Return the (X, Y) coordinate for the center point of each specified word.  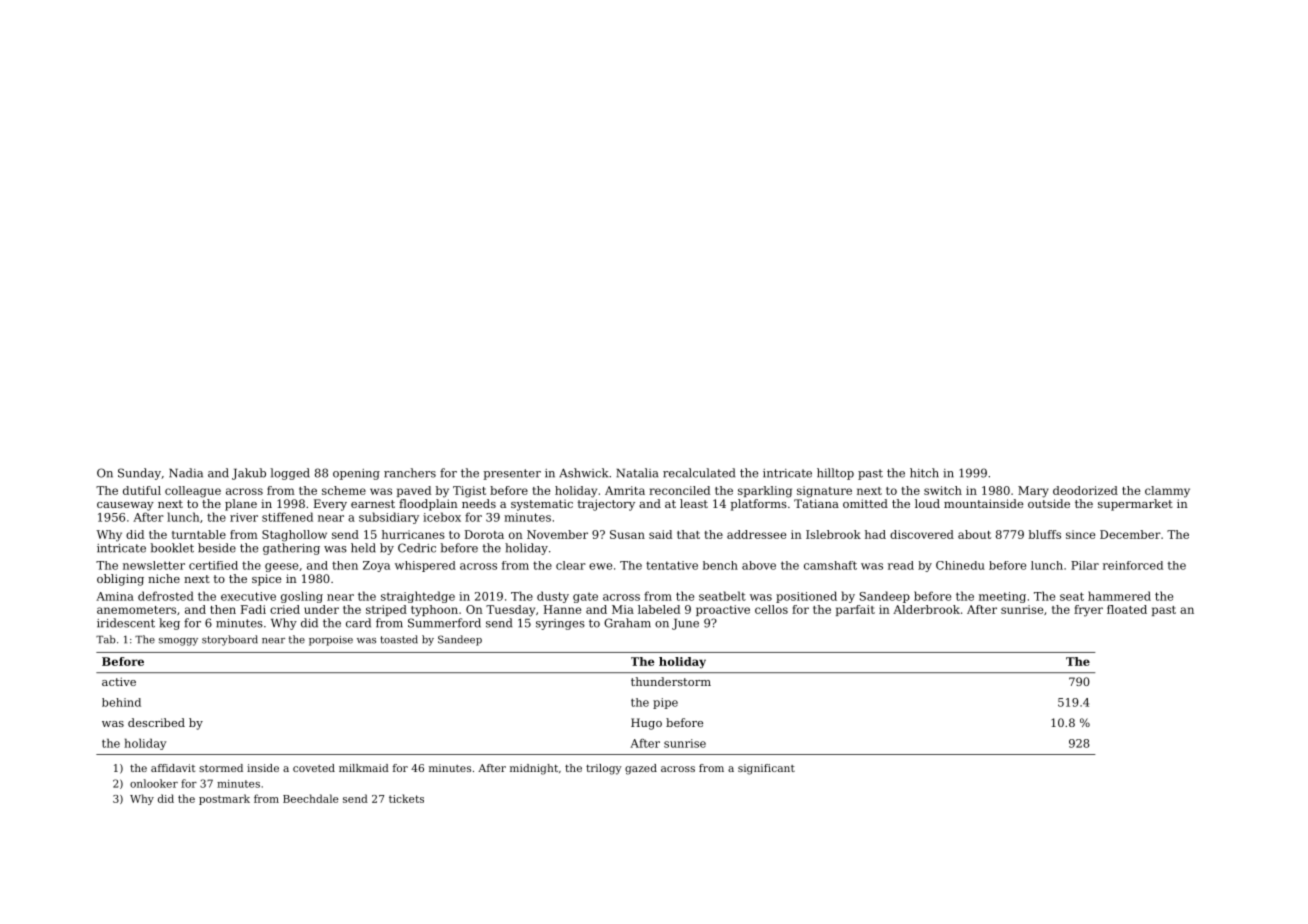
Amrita (625, 490)
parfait (855, 610)
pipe (665, 703)
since (1080, 534)
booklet (172, 548)
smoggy (178, 642)
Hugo (646, 724)
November (557, 534)
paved (414, 491)
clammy (1167, 492)
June (685, 624)
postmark (224, 799)
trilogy (604, 769)
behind (121, 702)
